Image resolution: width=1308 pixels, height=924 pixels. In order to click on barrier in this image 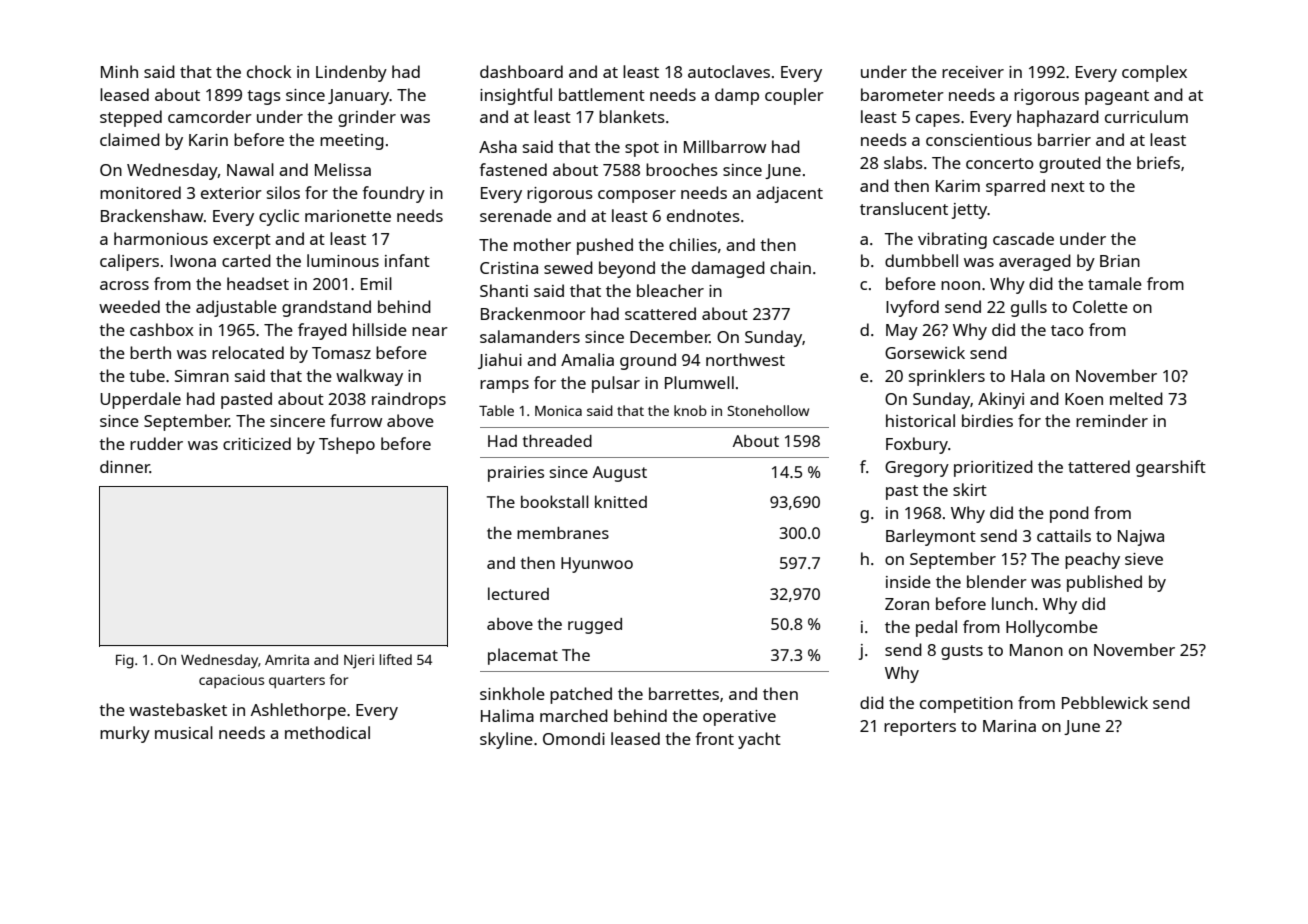, I will do `click(1064, 139)`.
